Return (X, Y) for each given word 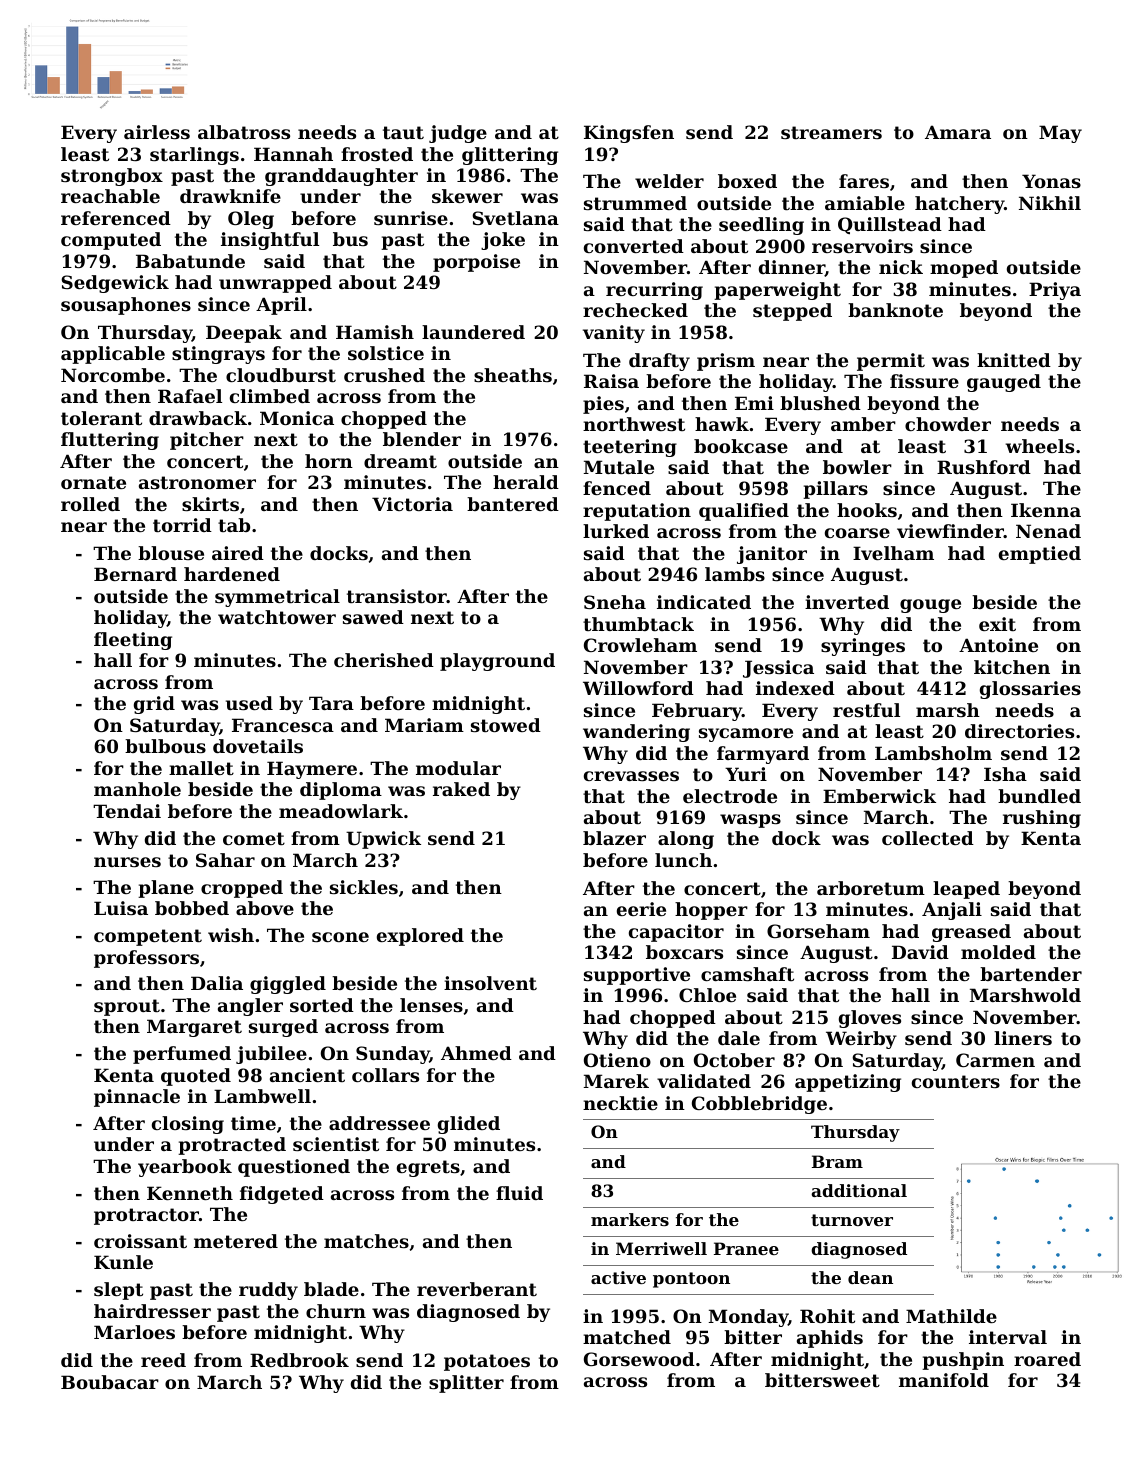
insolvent (490, 983)
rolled (90, 504)
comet (254, 838)
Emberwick (879, 796)
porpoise (476, 263)
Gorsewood (639, 1359)
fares (864, 181)
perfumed (182, 1055)
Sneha (615, 602)
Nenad (1048, 531)
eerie (641, 909)
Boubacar (110, 1382)
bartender (1031, 974)
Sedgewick (115, 284)
